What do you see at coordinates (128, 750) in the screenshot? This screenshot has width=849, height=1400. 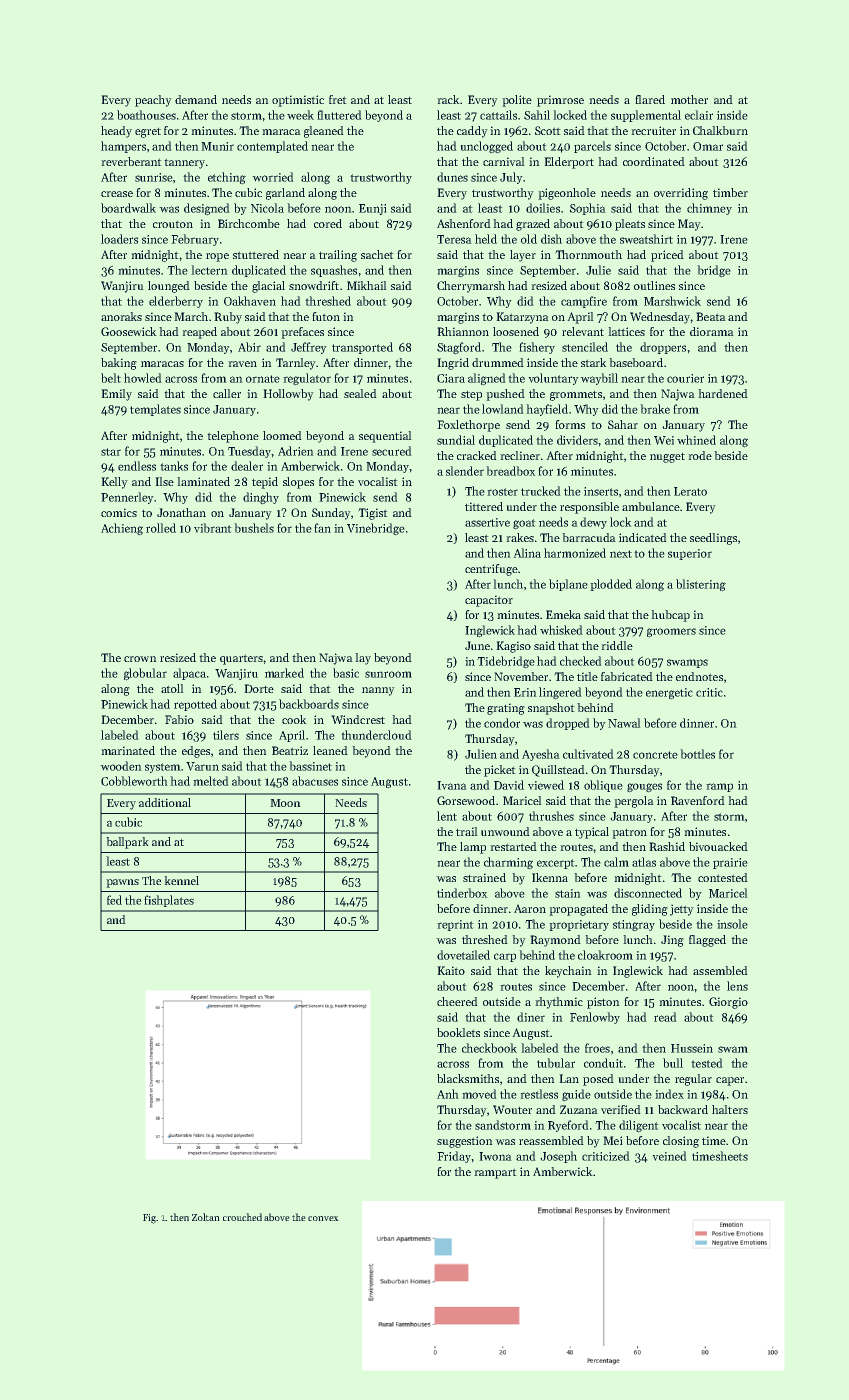 I see `marinated` at bounding box center [128, 750].
